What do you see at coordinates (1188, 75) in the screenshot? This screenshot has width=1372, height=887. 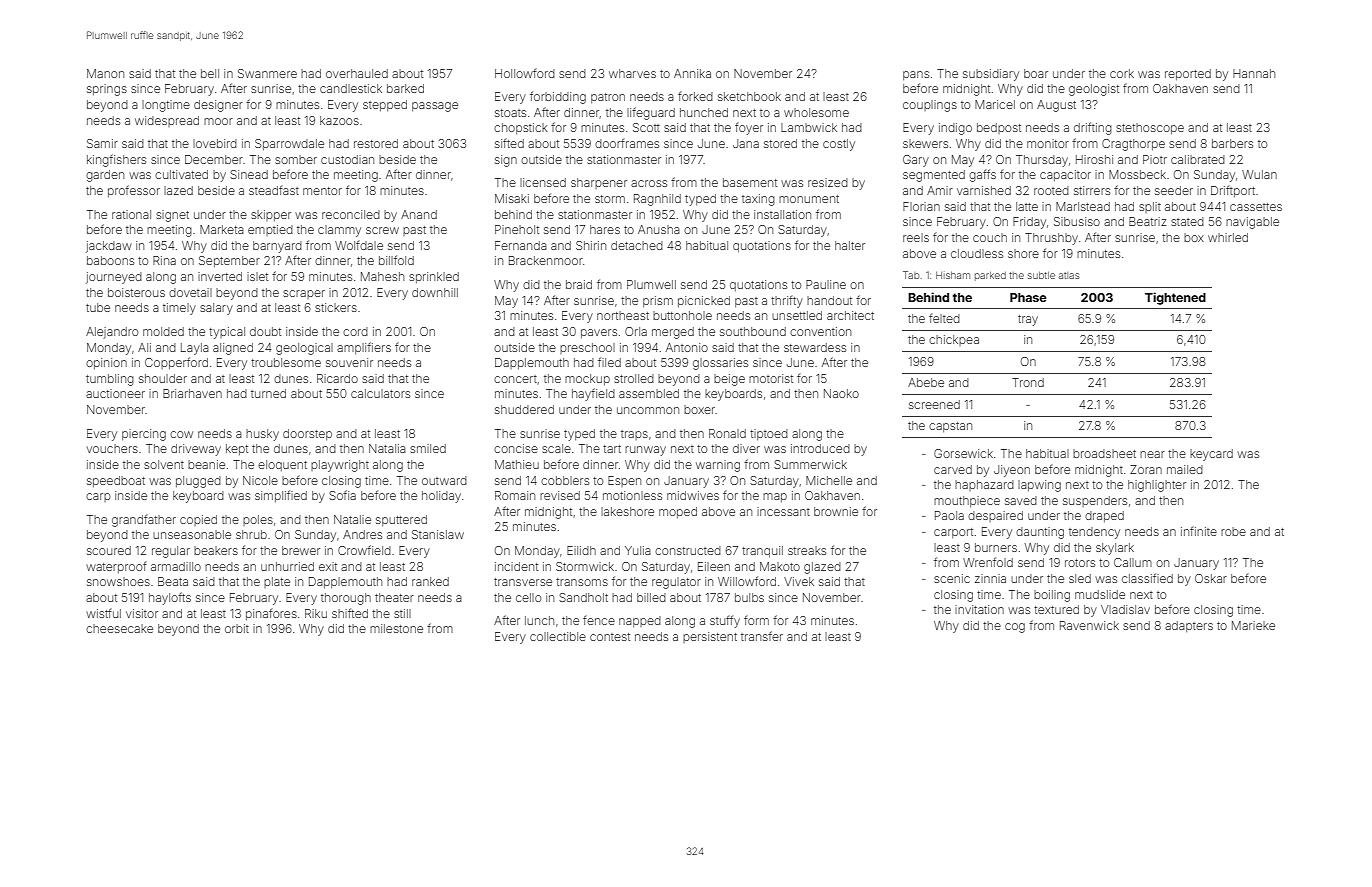 I see `reported` at bounding box center [1188, 75].
